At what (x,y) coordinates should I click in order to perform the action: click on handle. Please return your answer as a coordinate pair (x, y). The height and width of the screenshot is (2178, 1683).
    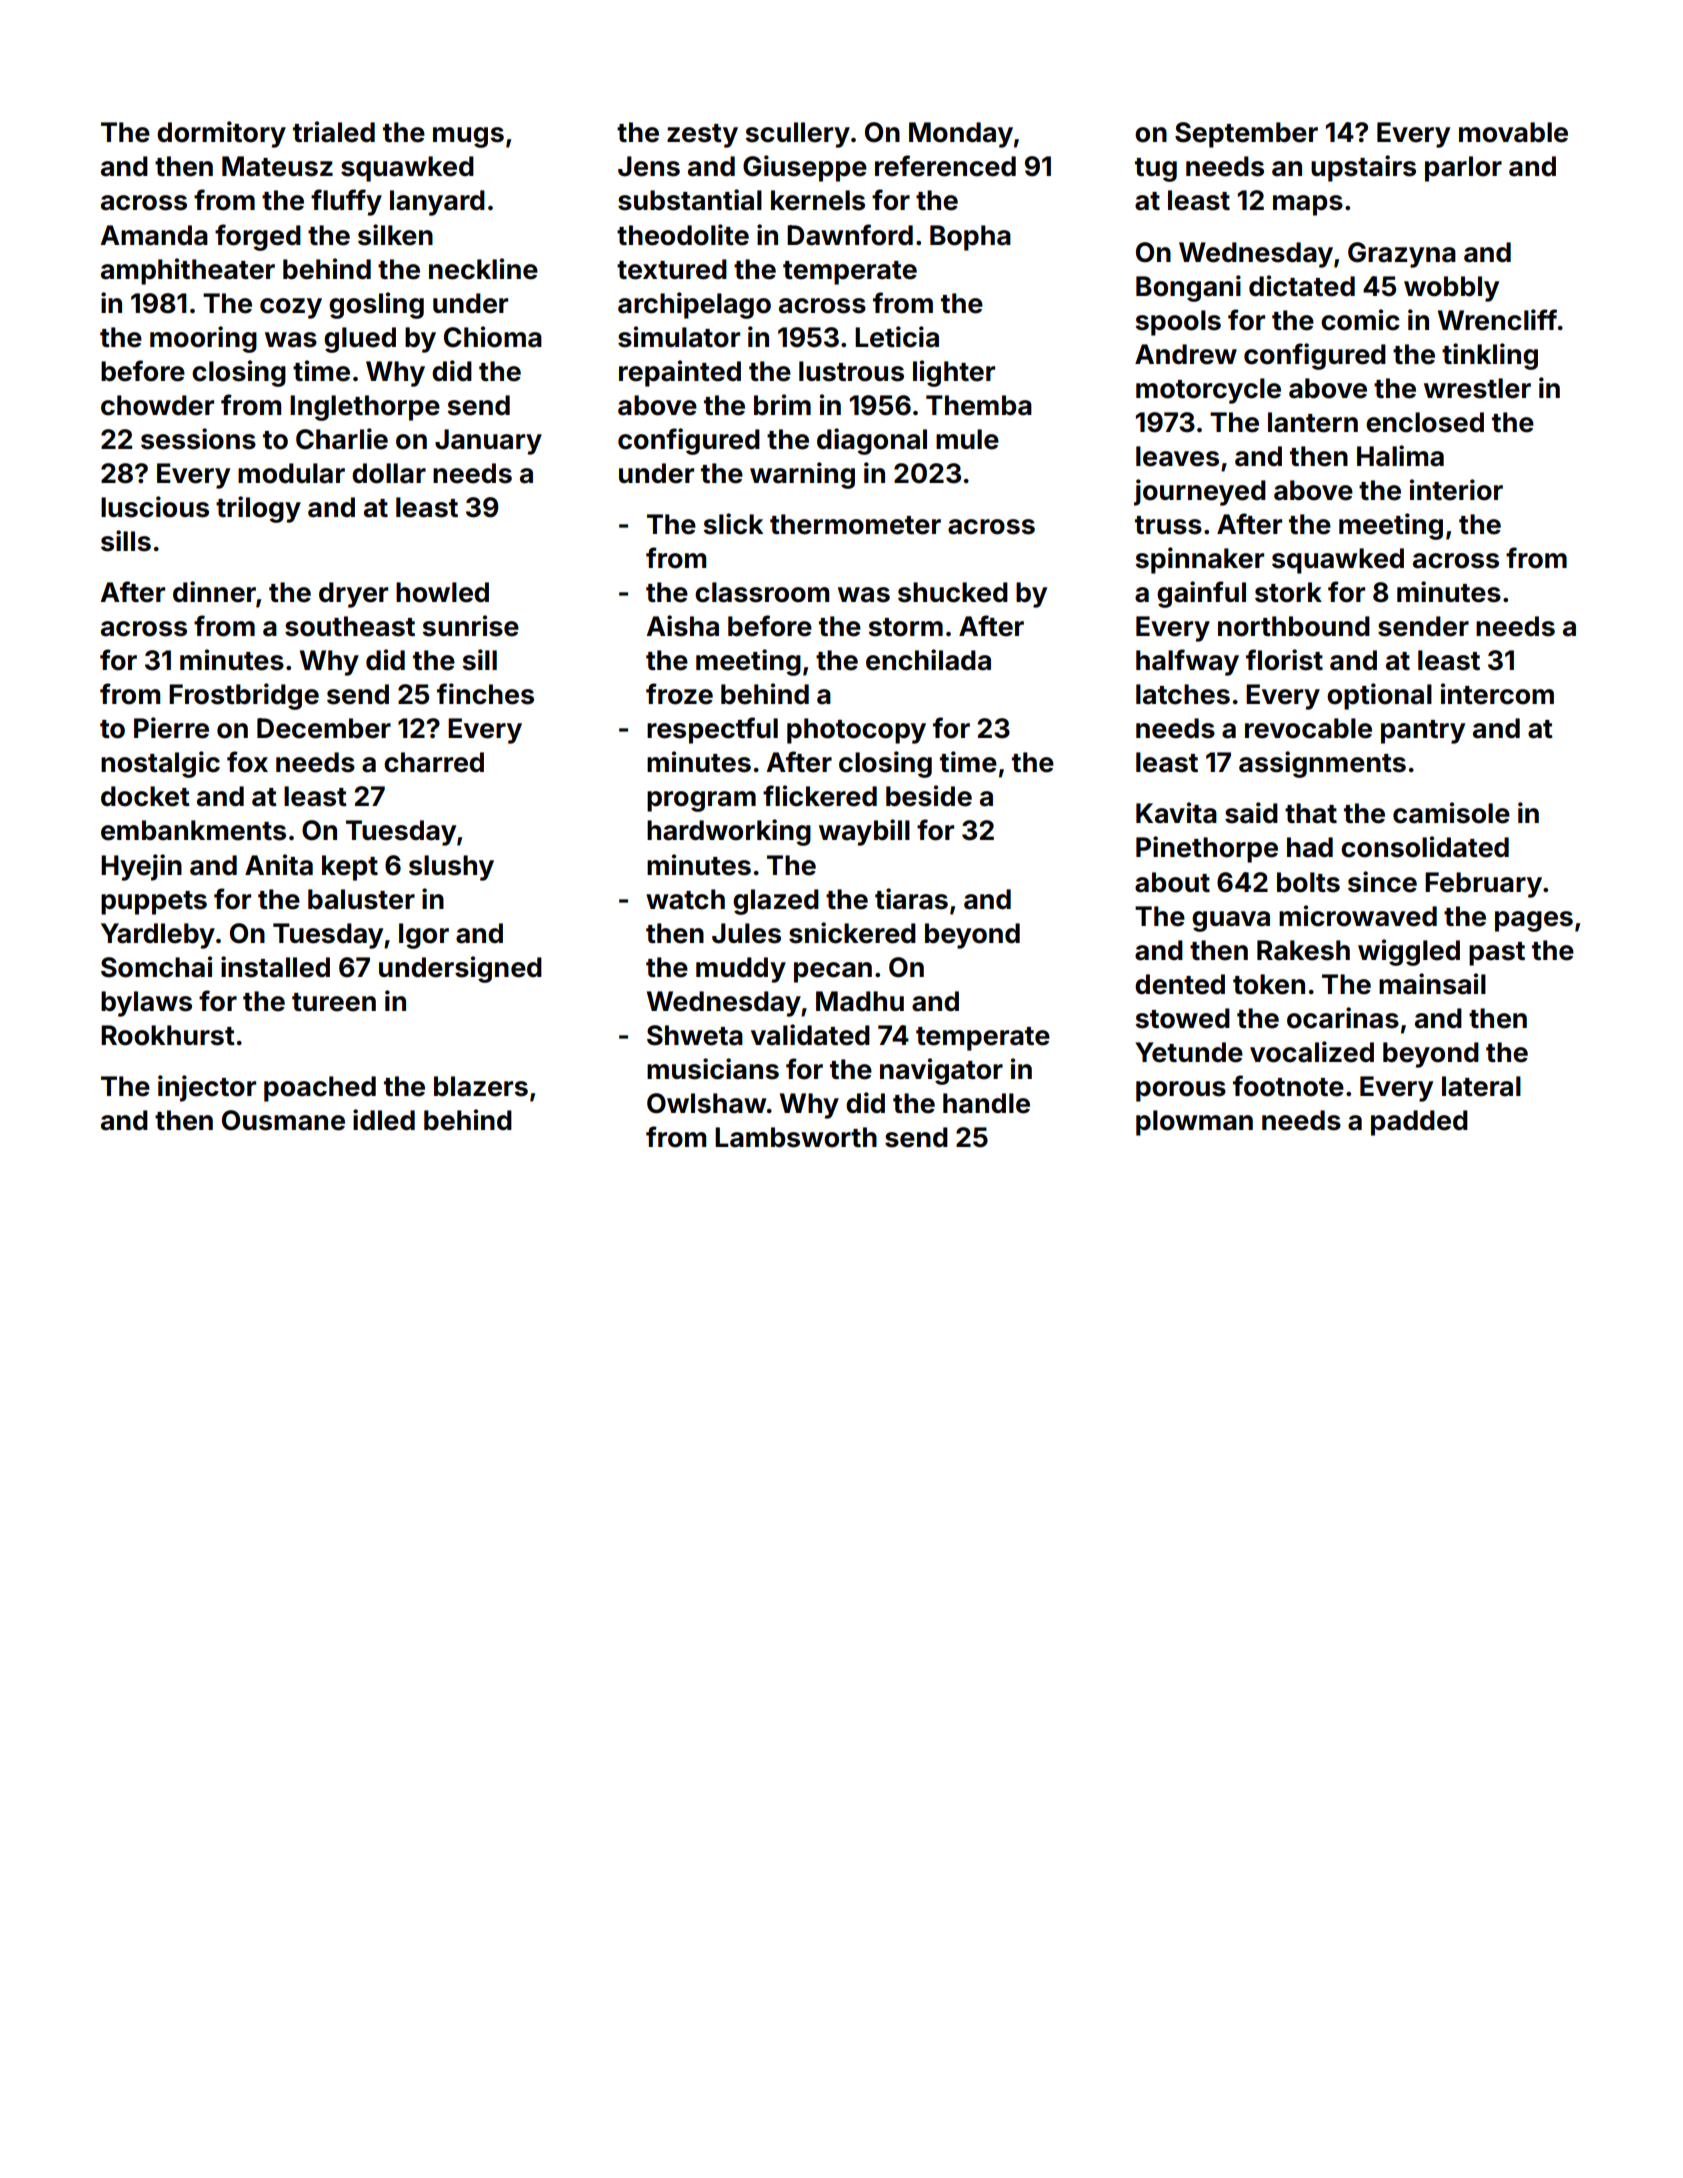
    Looking at the image, I should click on (986, 1103).
